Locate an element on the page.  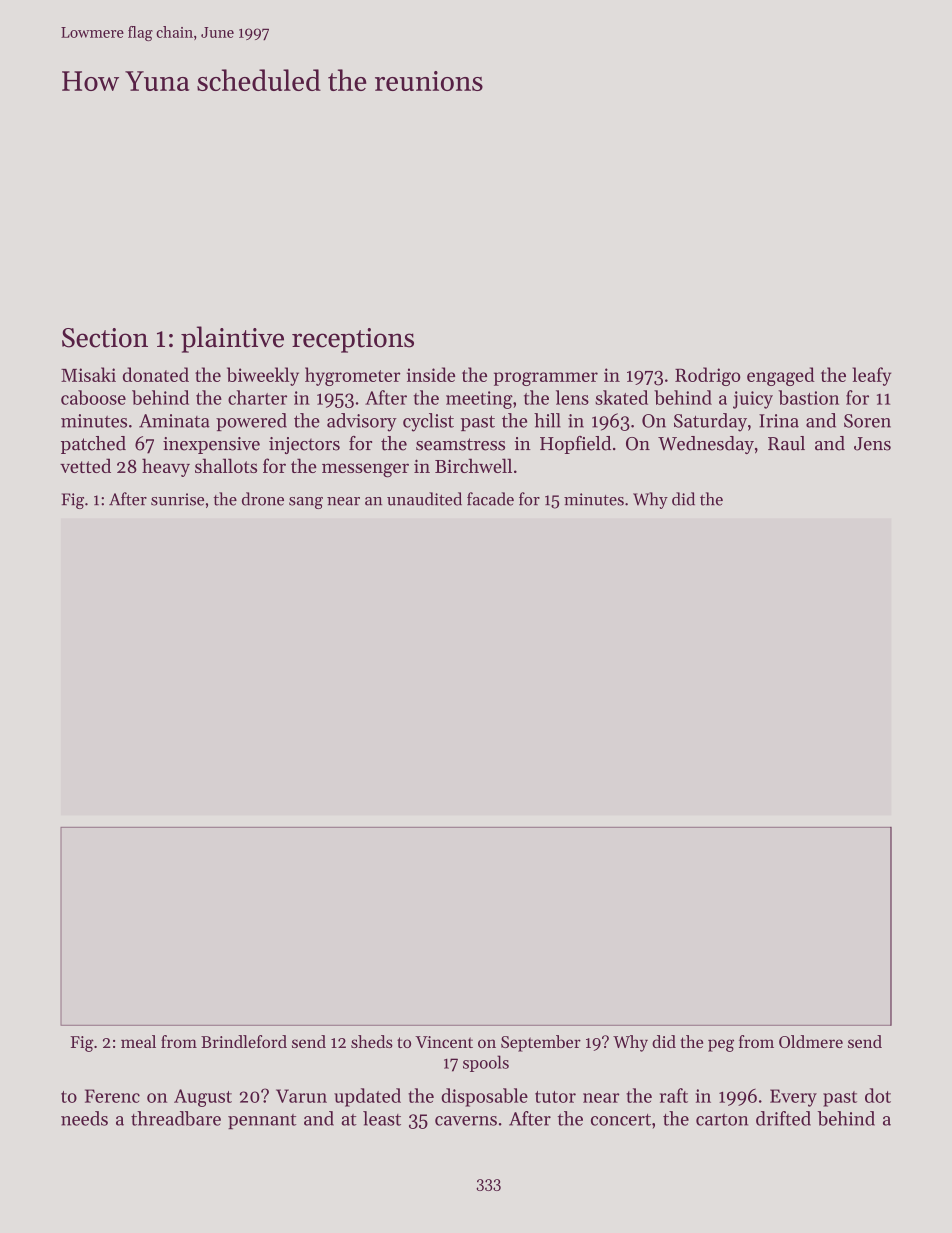
unaudited is located at coordinates (424, 499).
